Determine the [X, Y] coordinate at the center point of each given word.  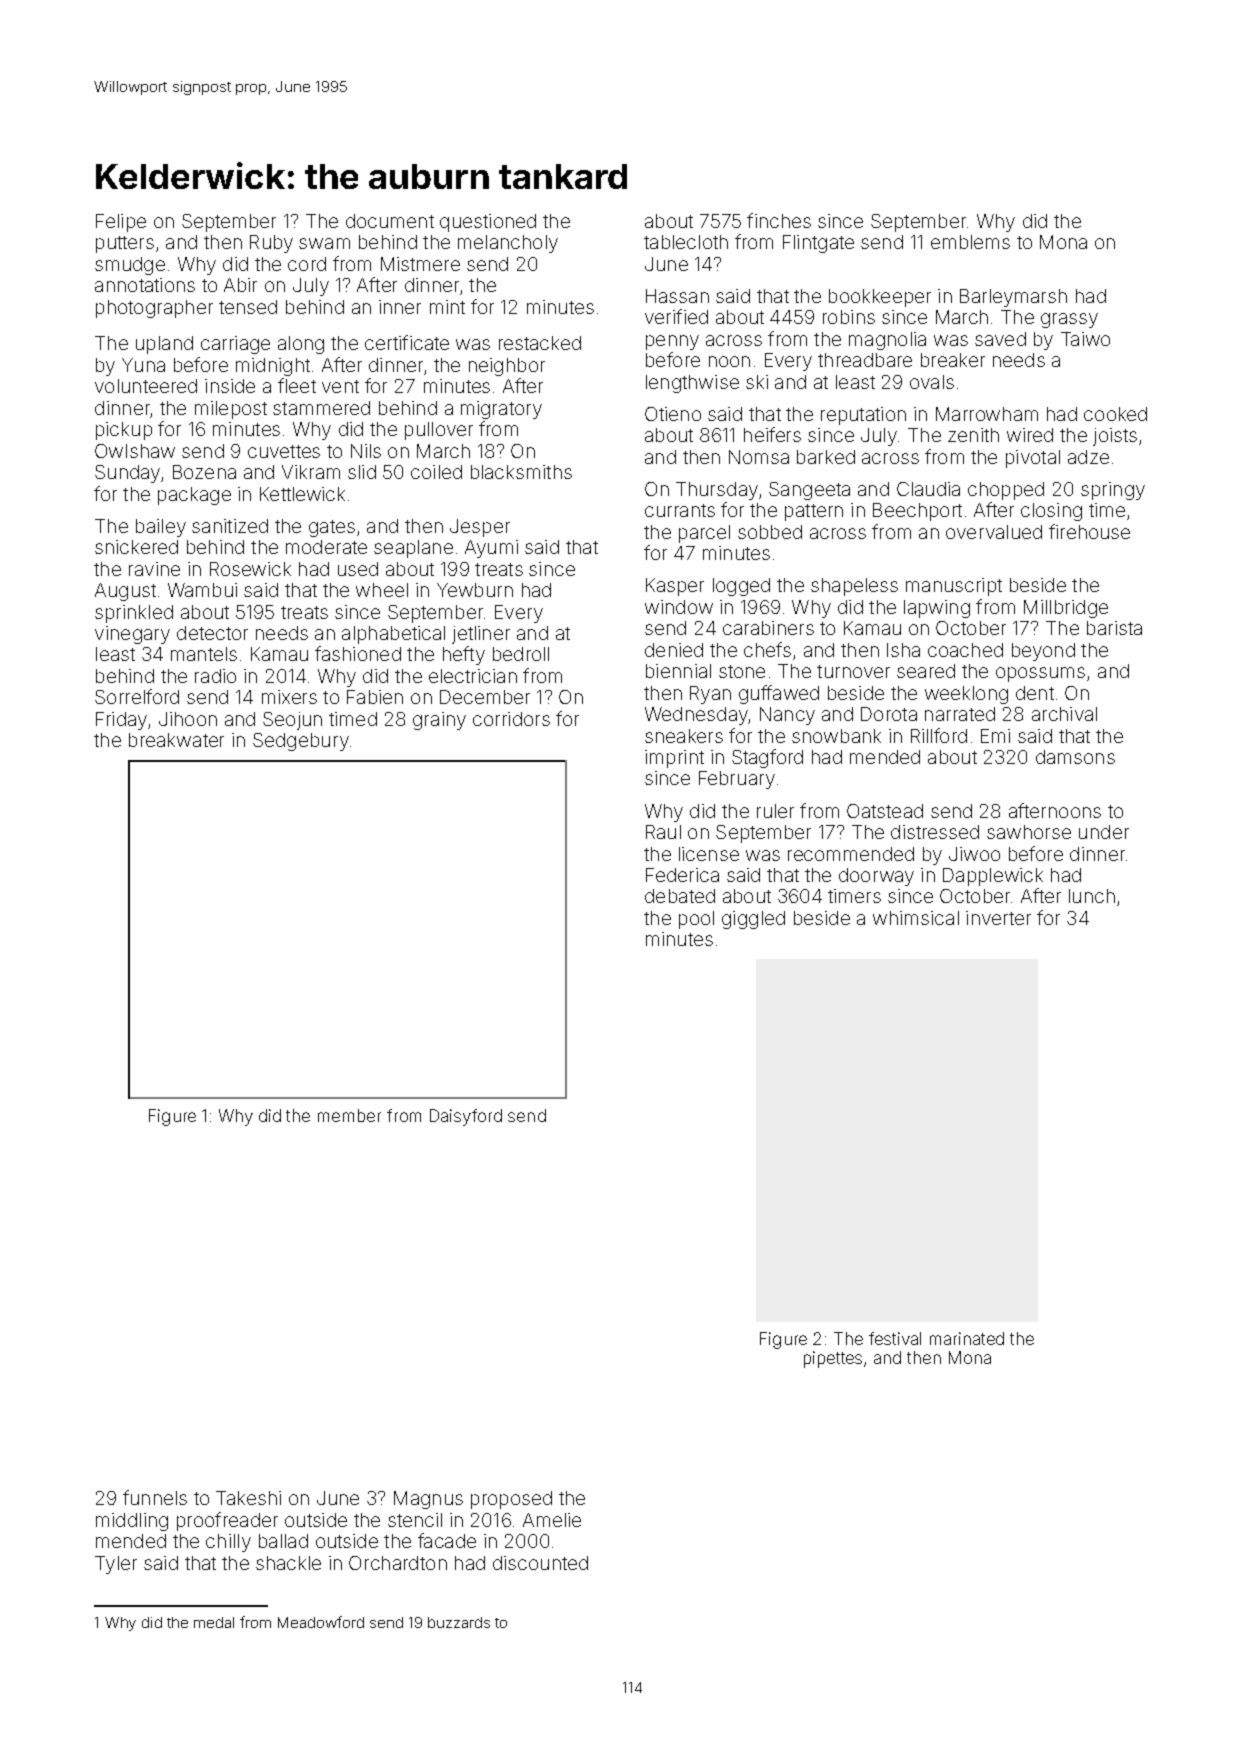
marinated [967, 1338]
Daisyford [466, 1117]
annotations [145, 285]
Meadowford [321, 1622]
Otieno [673, 414]
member [349, 1115]
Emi [995, 736]
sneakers [684, 736]
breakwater [176, 740]
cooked [1115, 414]
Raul [663, 832]
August [125, 592]
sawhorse [1029, 832]
